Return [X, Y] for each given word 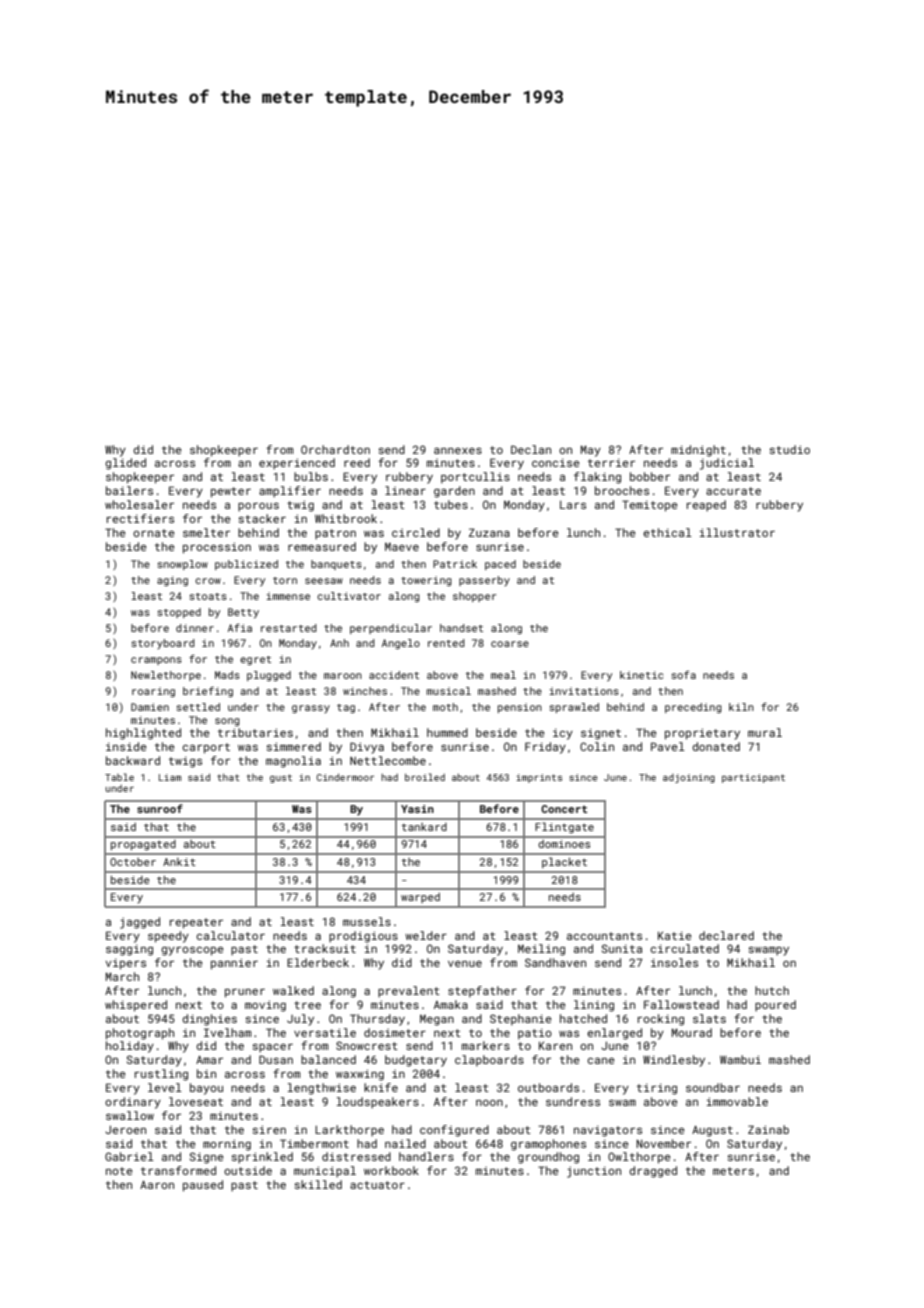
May [591, 451]
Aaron [157, 1185]
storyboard [163, 644]
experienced [297, 464]
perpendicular [391, 629]
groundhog [548, 1158]
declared [726, 935]
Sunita [622, 948]
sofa [683, 675]
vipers [125, 964]
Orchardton [335, 449]
